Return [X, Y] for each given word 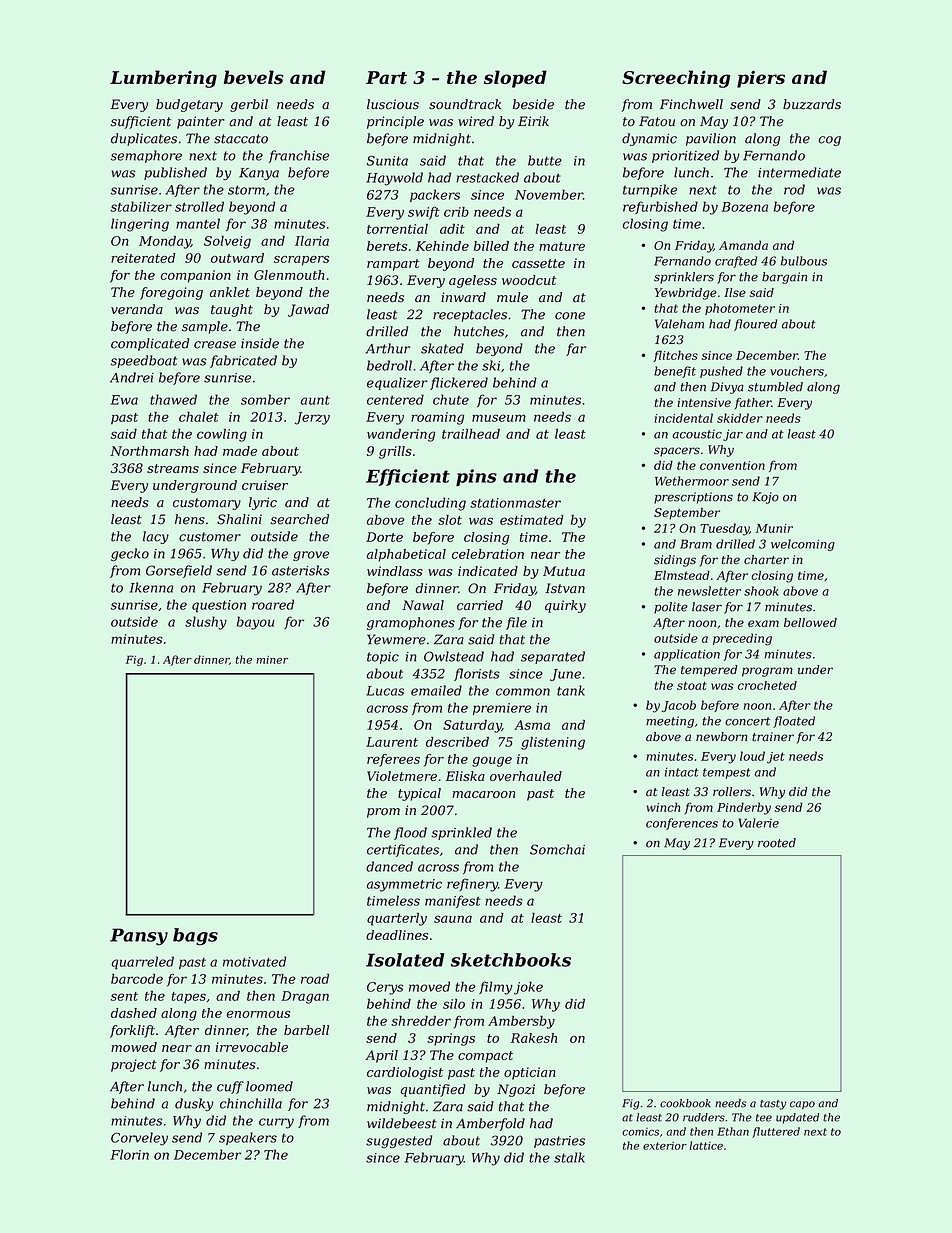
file [516, 623]
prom [383, 813]
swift [424, 213]
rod [794, 189]
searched [300, 519]
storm [246, 190]
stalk [569, 1157]
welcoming [803, 545]
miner [272, 660]
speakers [248, 1138]
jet [776, 758]
